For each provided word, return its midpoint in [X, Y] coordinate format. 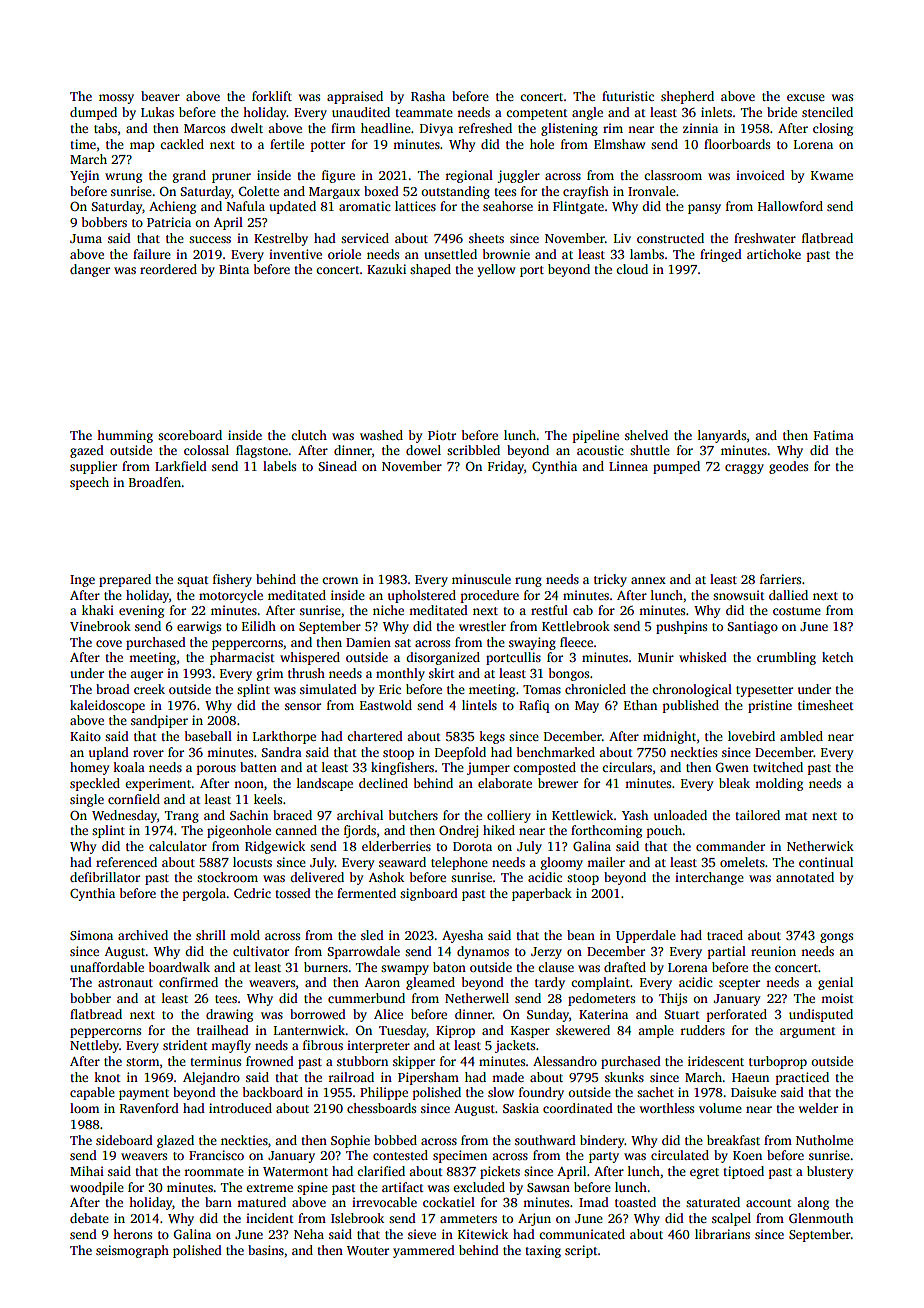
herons [132, 1234]
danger [90, 270]
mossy [116, 99]
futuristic [628, 96]
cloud [632, 269]
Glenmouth [821, 1218]
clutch [309, 435]
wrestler [482, 626]
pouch [664, 831]
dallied [788, 595]
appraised [355, 97]
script [581, 1251]
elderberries [396, 846]
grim [270, 674]
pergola [205, 894]
